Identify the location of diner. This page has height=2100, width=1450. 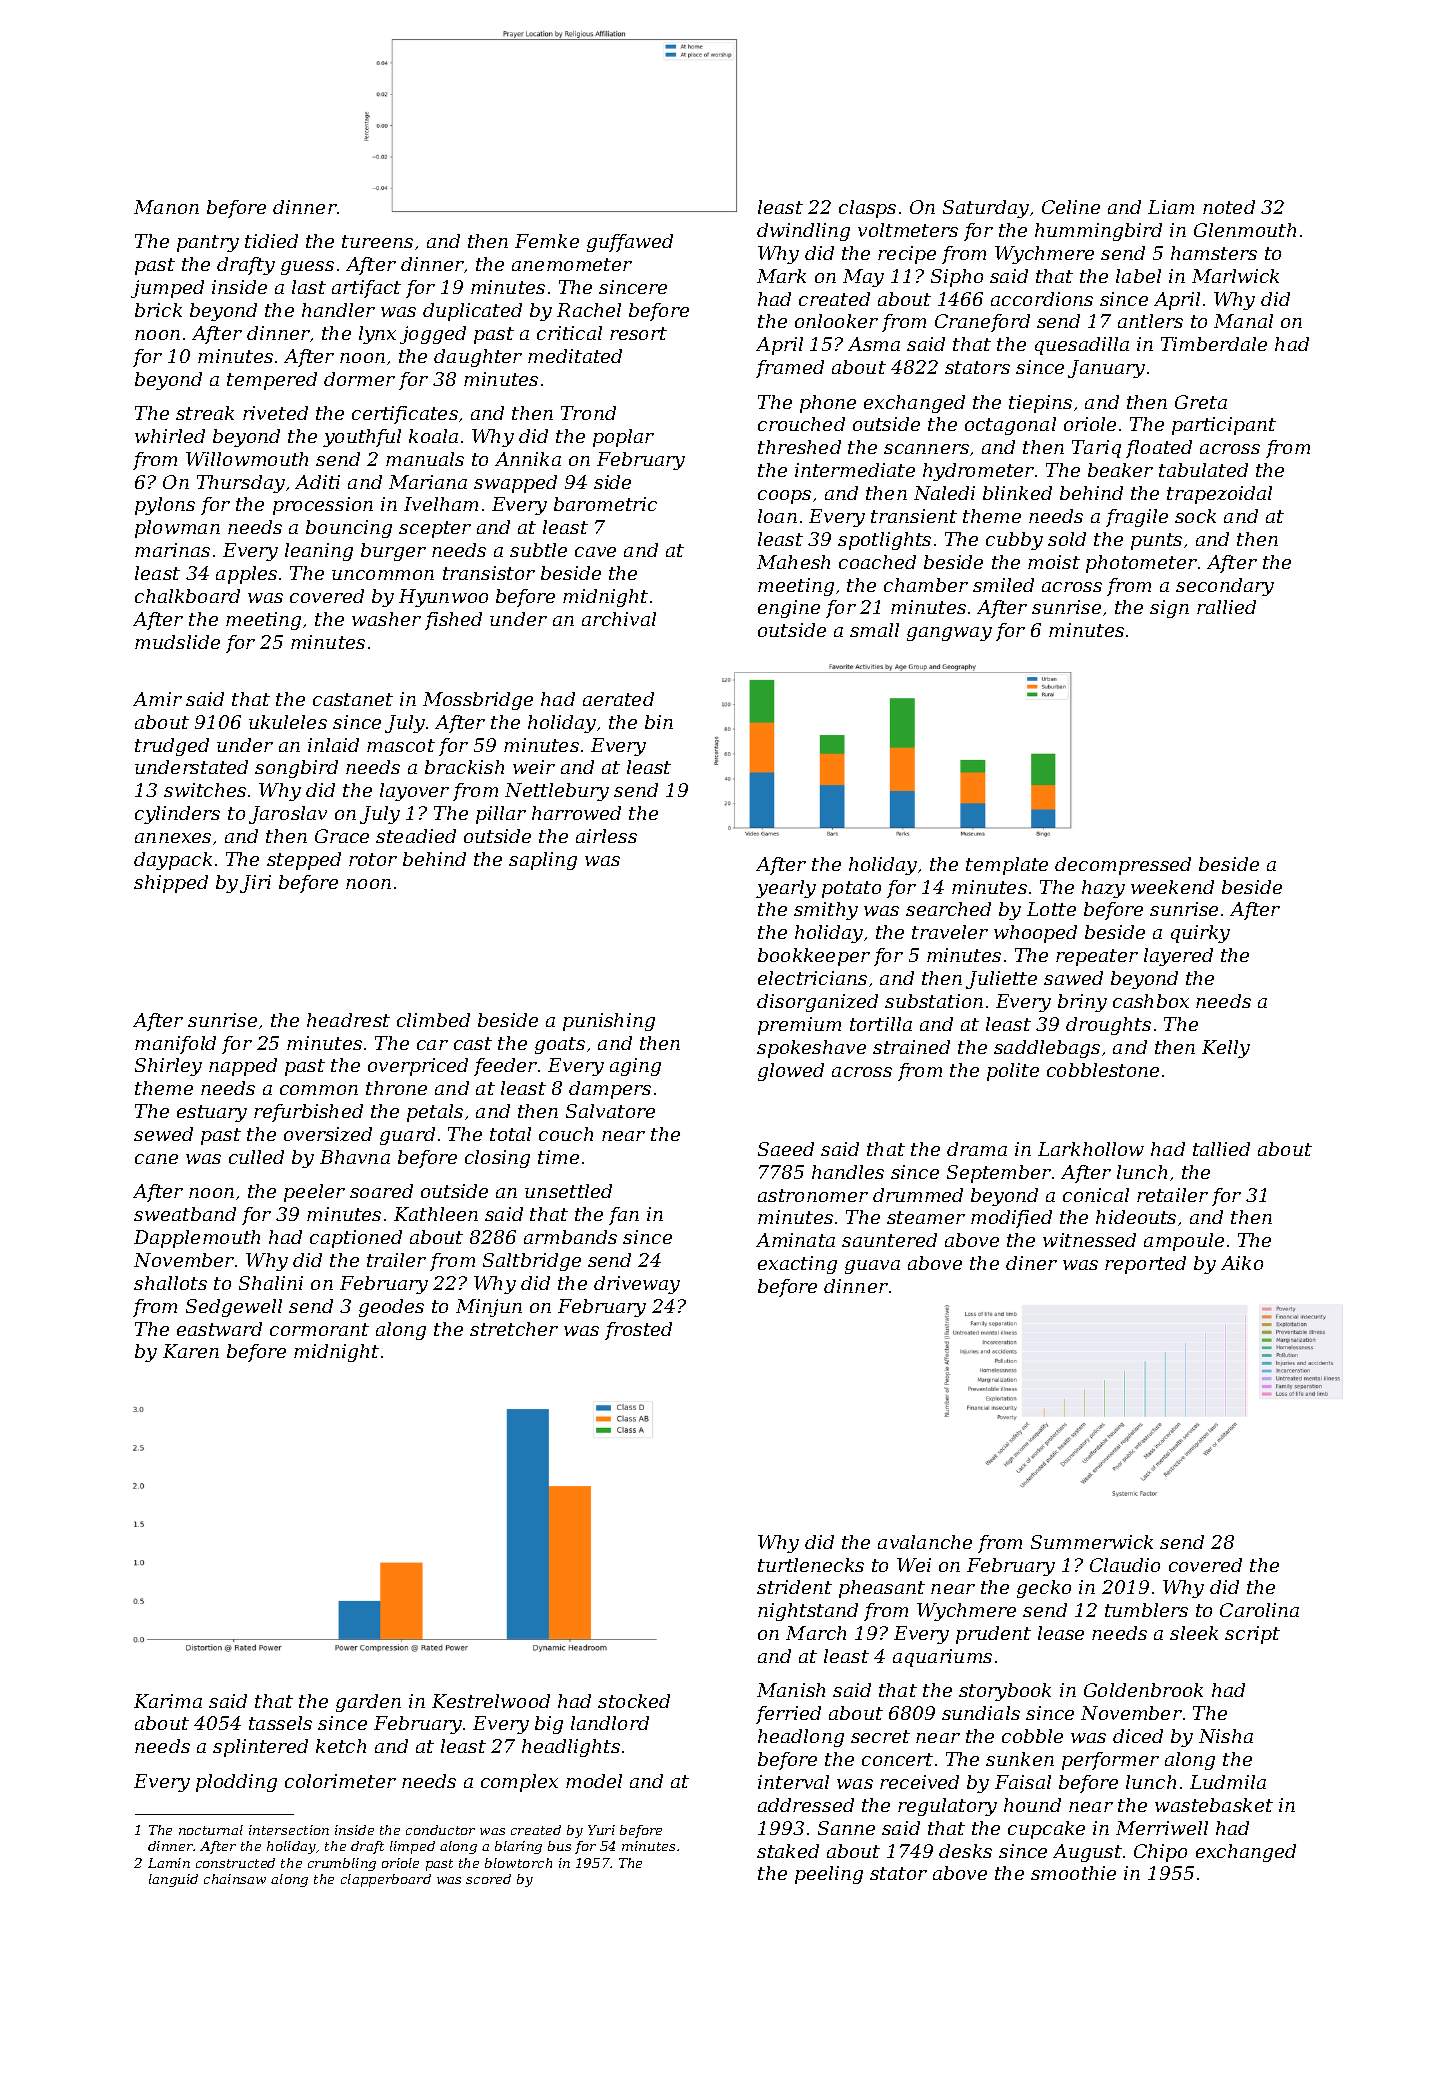
(1031, 1263).
